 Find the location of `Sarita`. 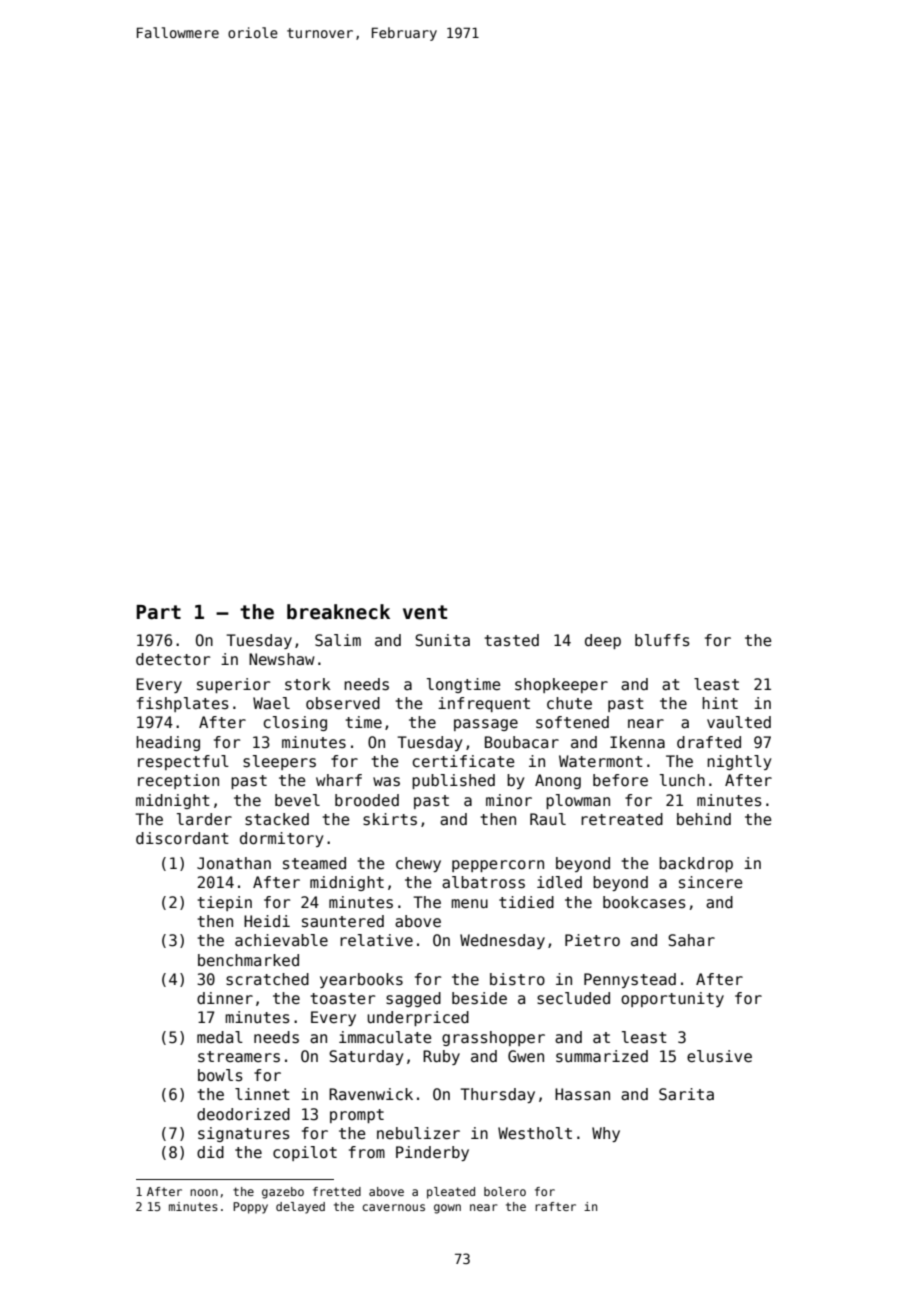

Sarita is located at coordinates (686, 1094).
